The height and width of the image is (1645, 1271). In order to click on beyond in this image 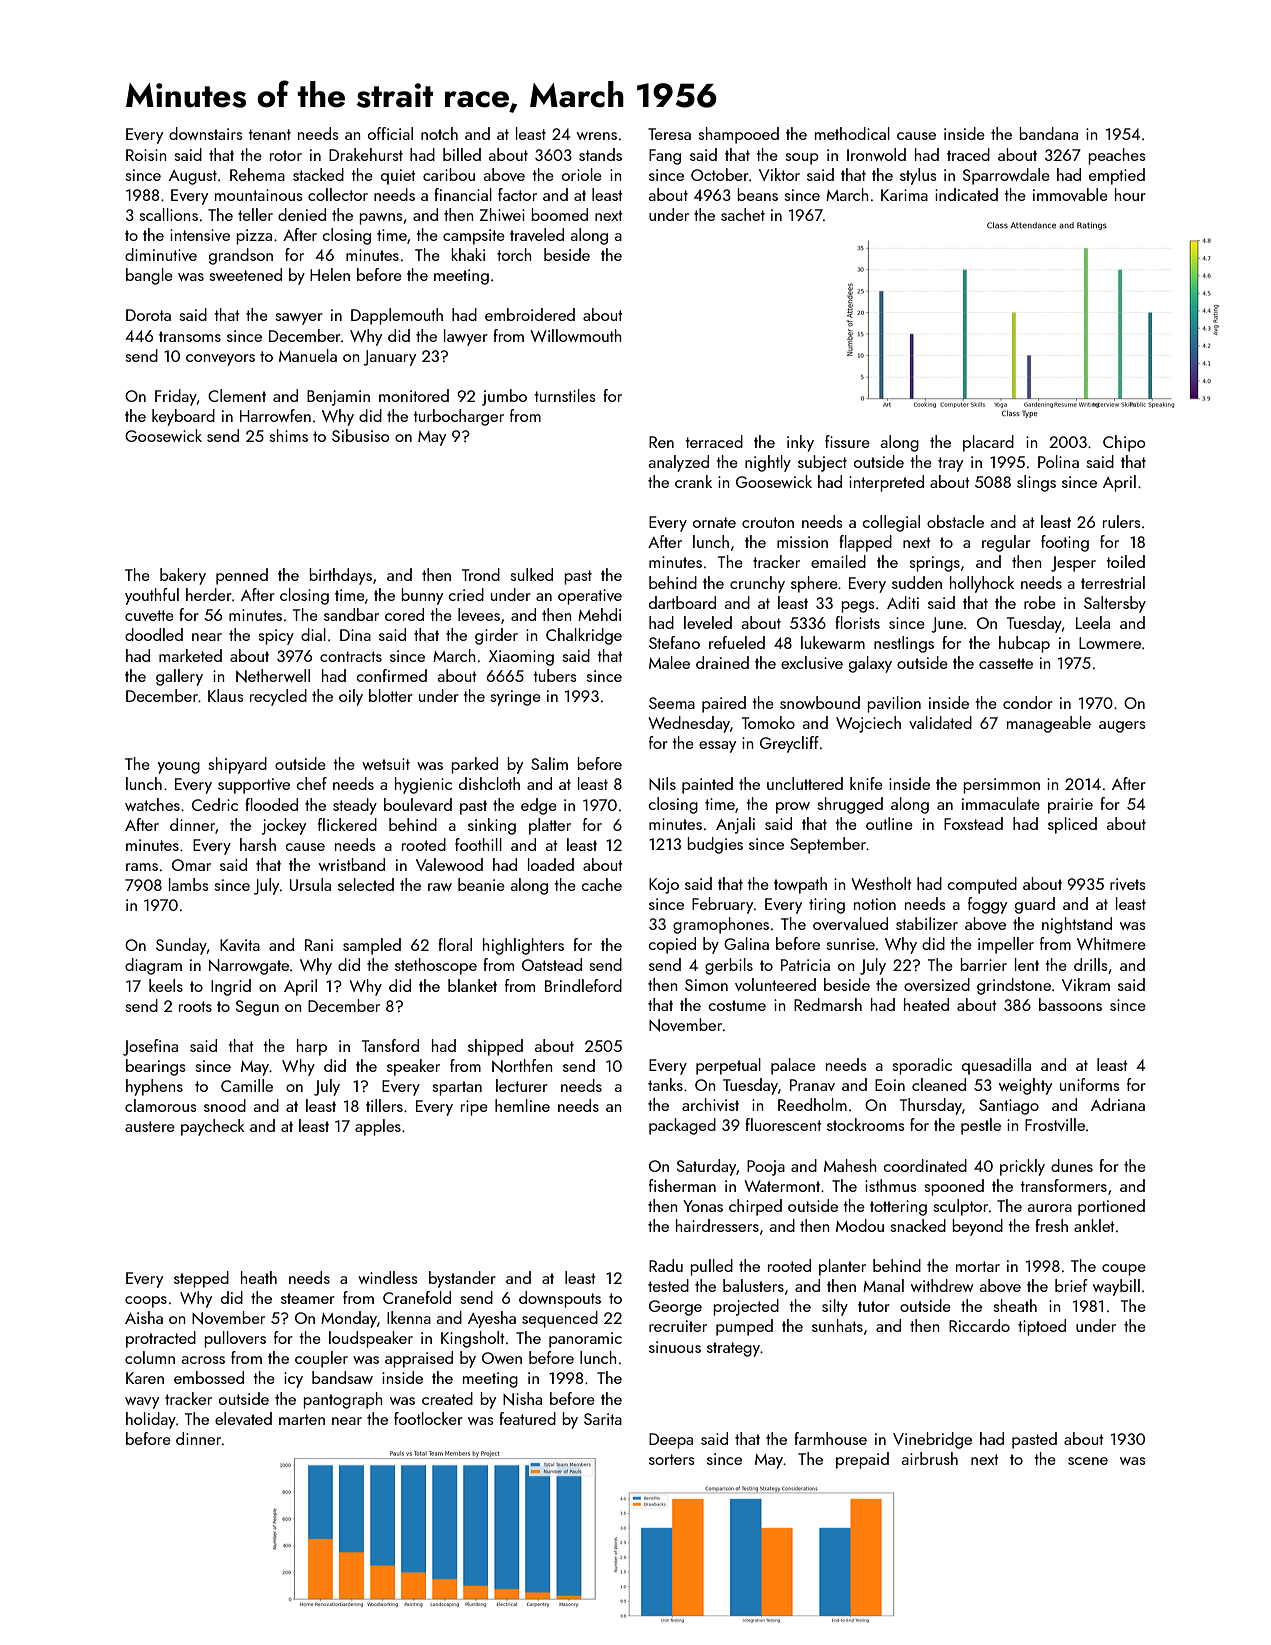, I will do `click(977, 1227)`.
